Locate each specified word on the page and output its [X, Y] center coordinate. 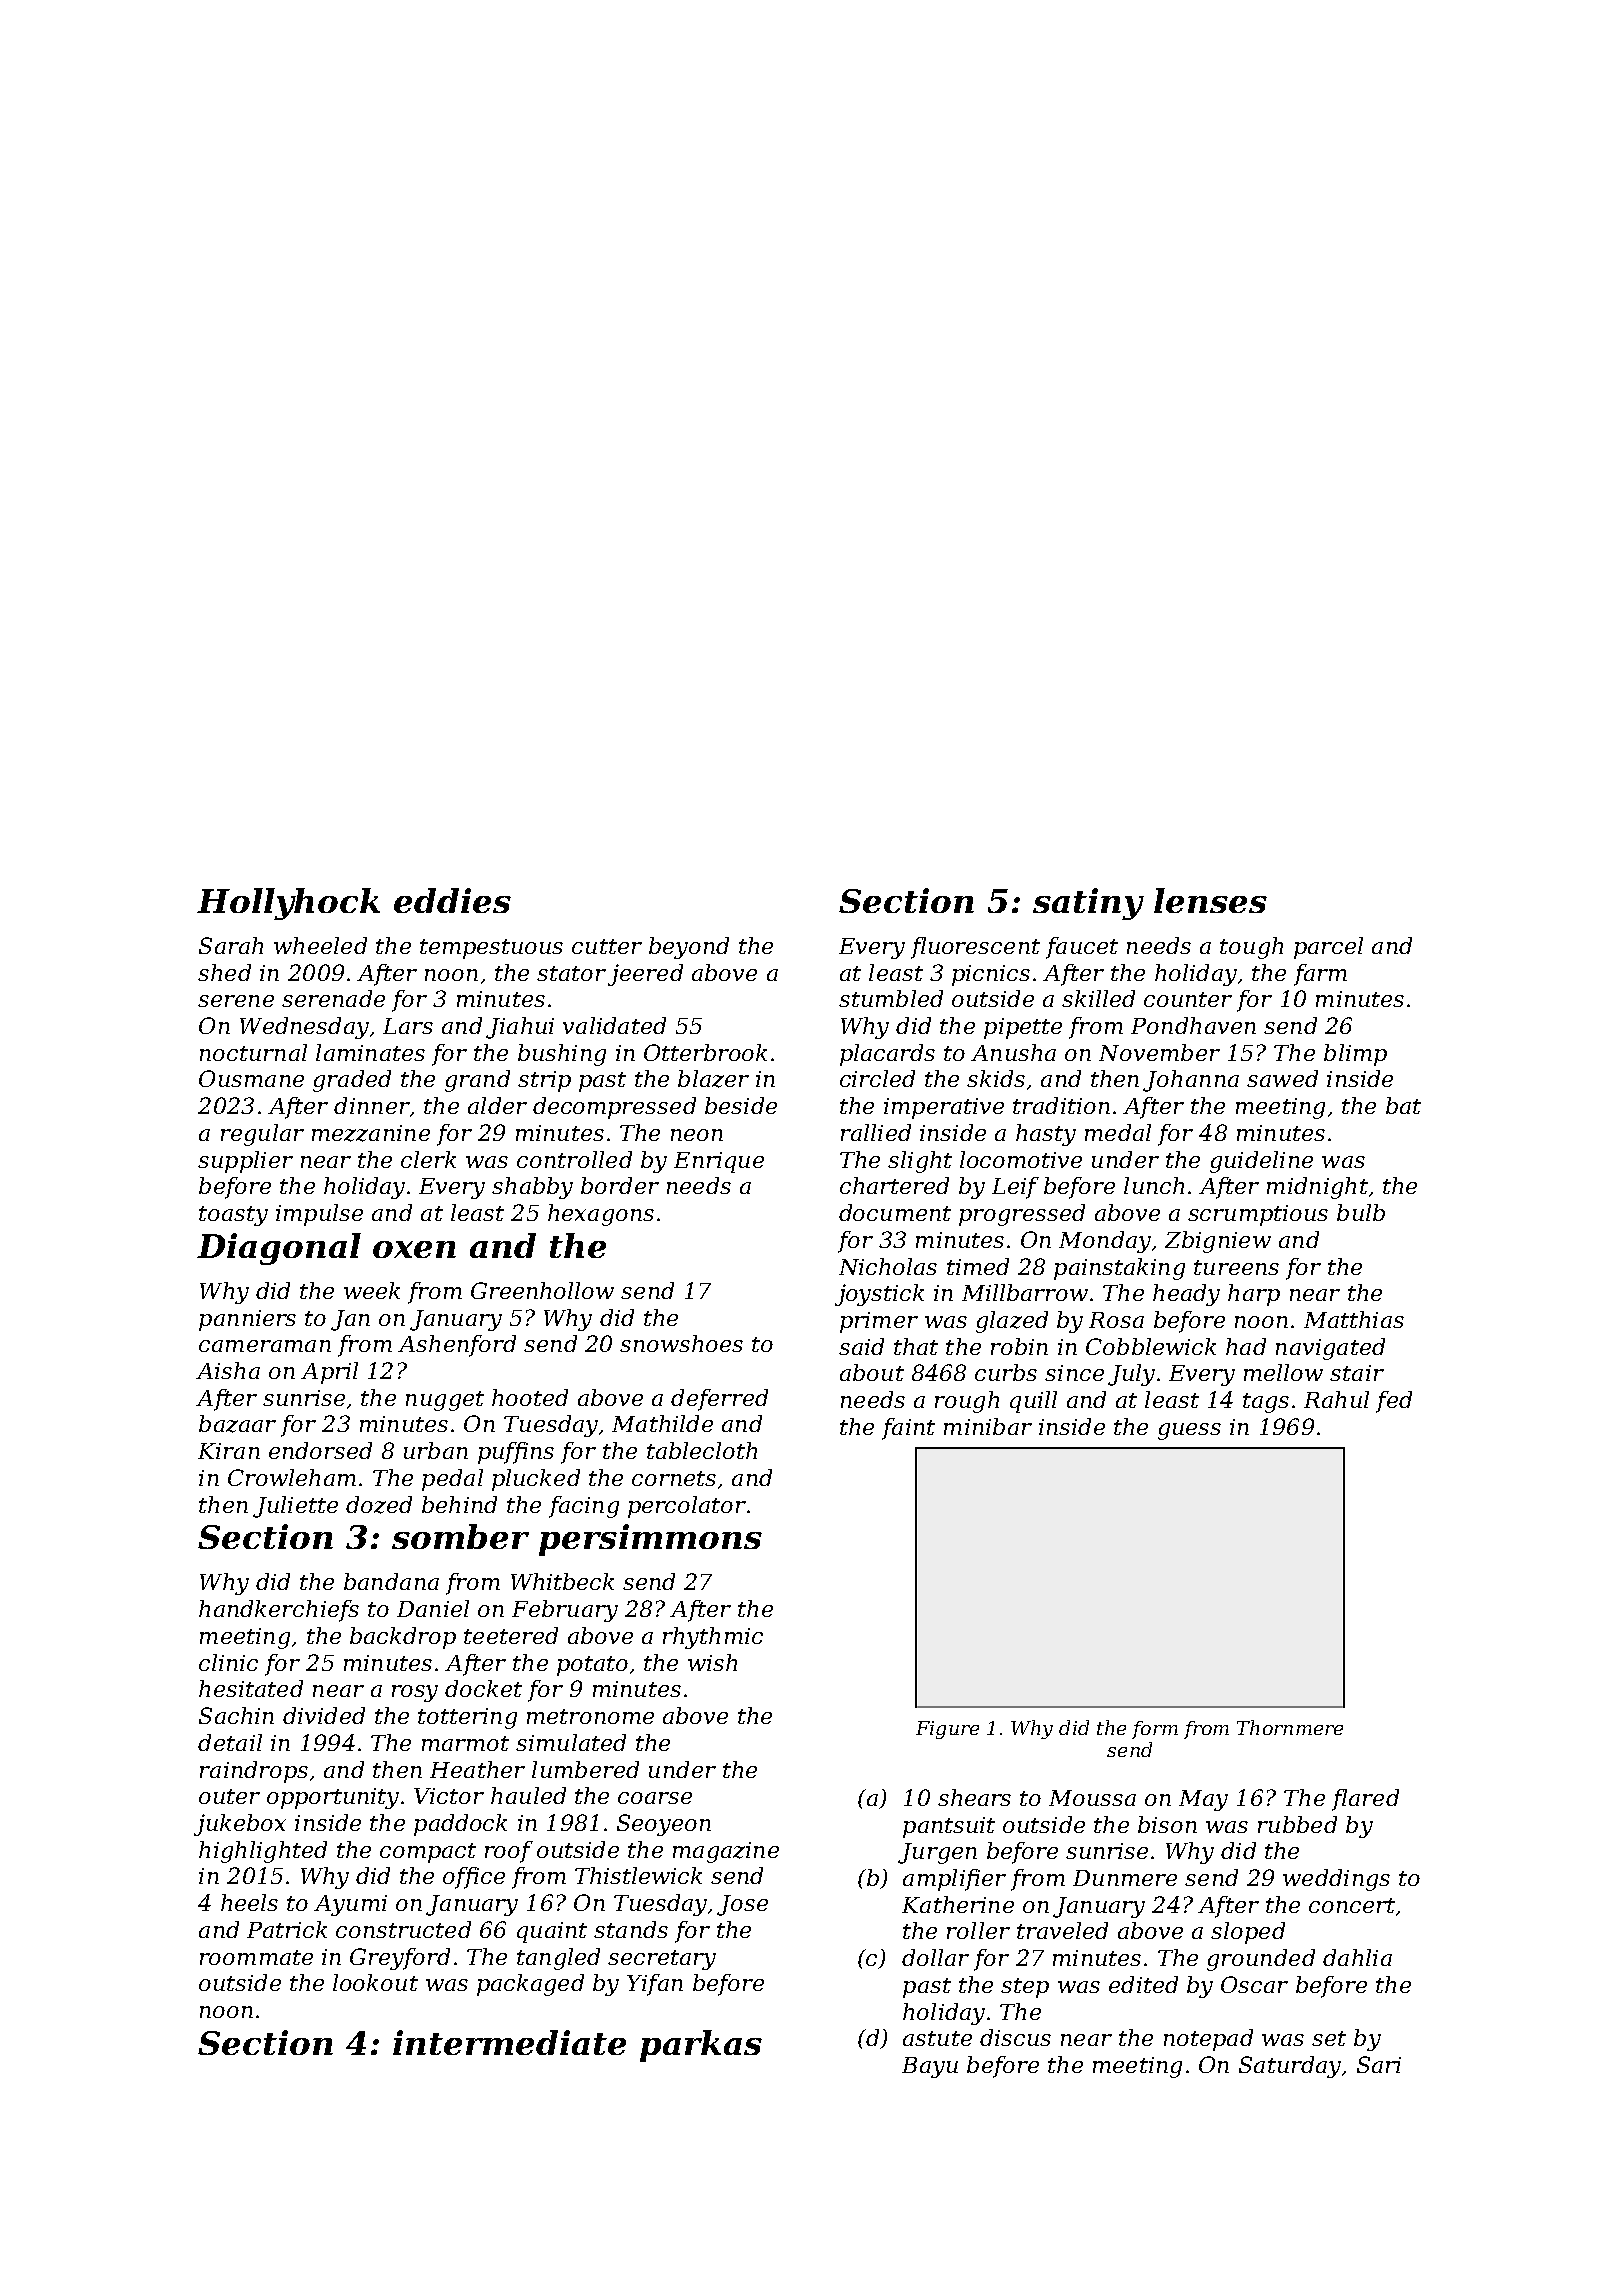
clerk [428, 1159]
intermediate [509, 2042]
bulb [1361, 1212]
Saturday [1290, 2067]
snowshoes [681, 1343]
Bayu [930, 2067]
